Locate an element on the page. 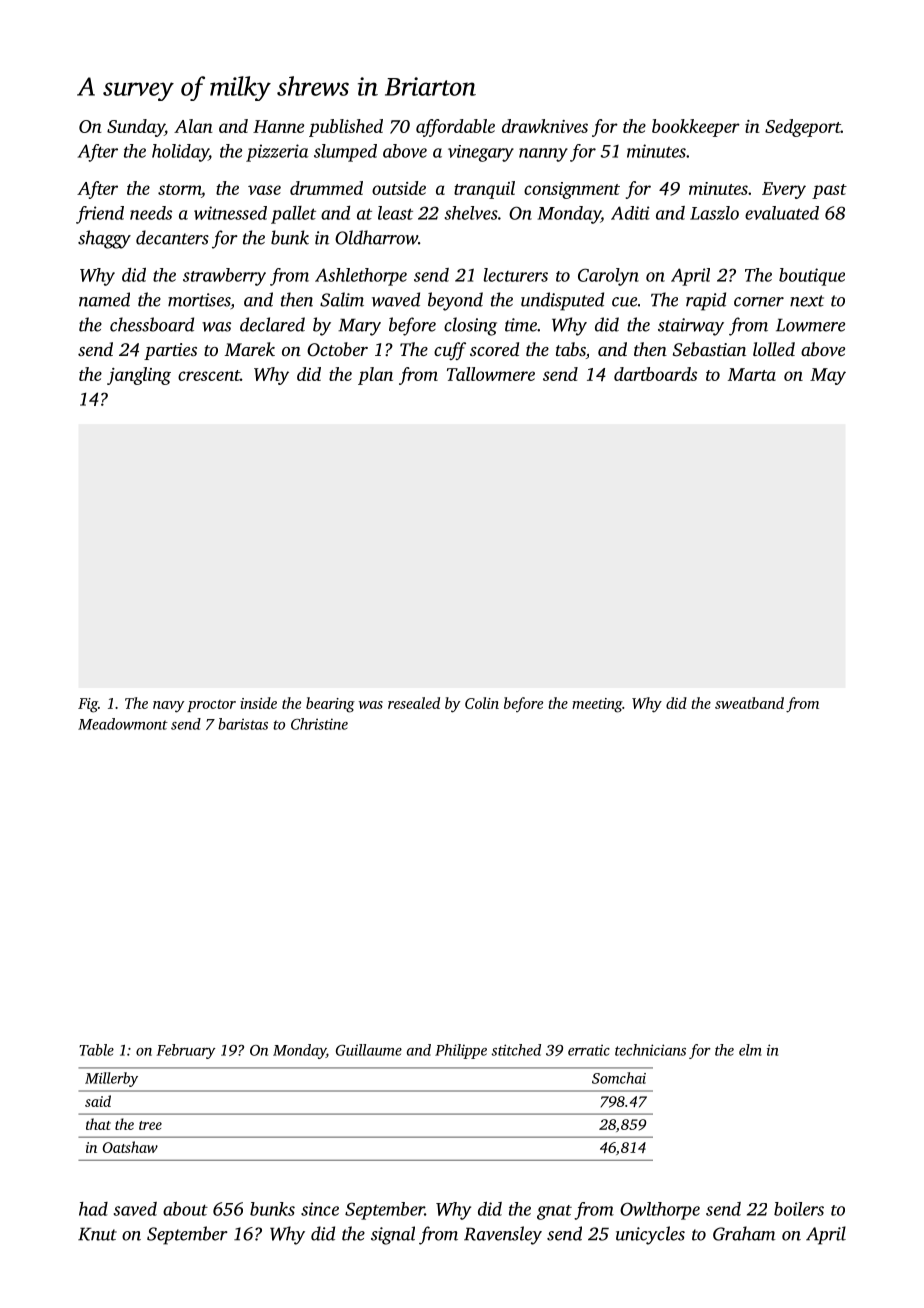 Image resolution: width=924 pixels, height=1308 pixels. Laszlo is located at coordinates (714, 213).
